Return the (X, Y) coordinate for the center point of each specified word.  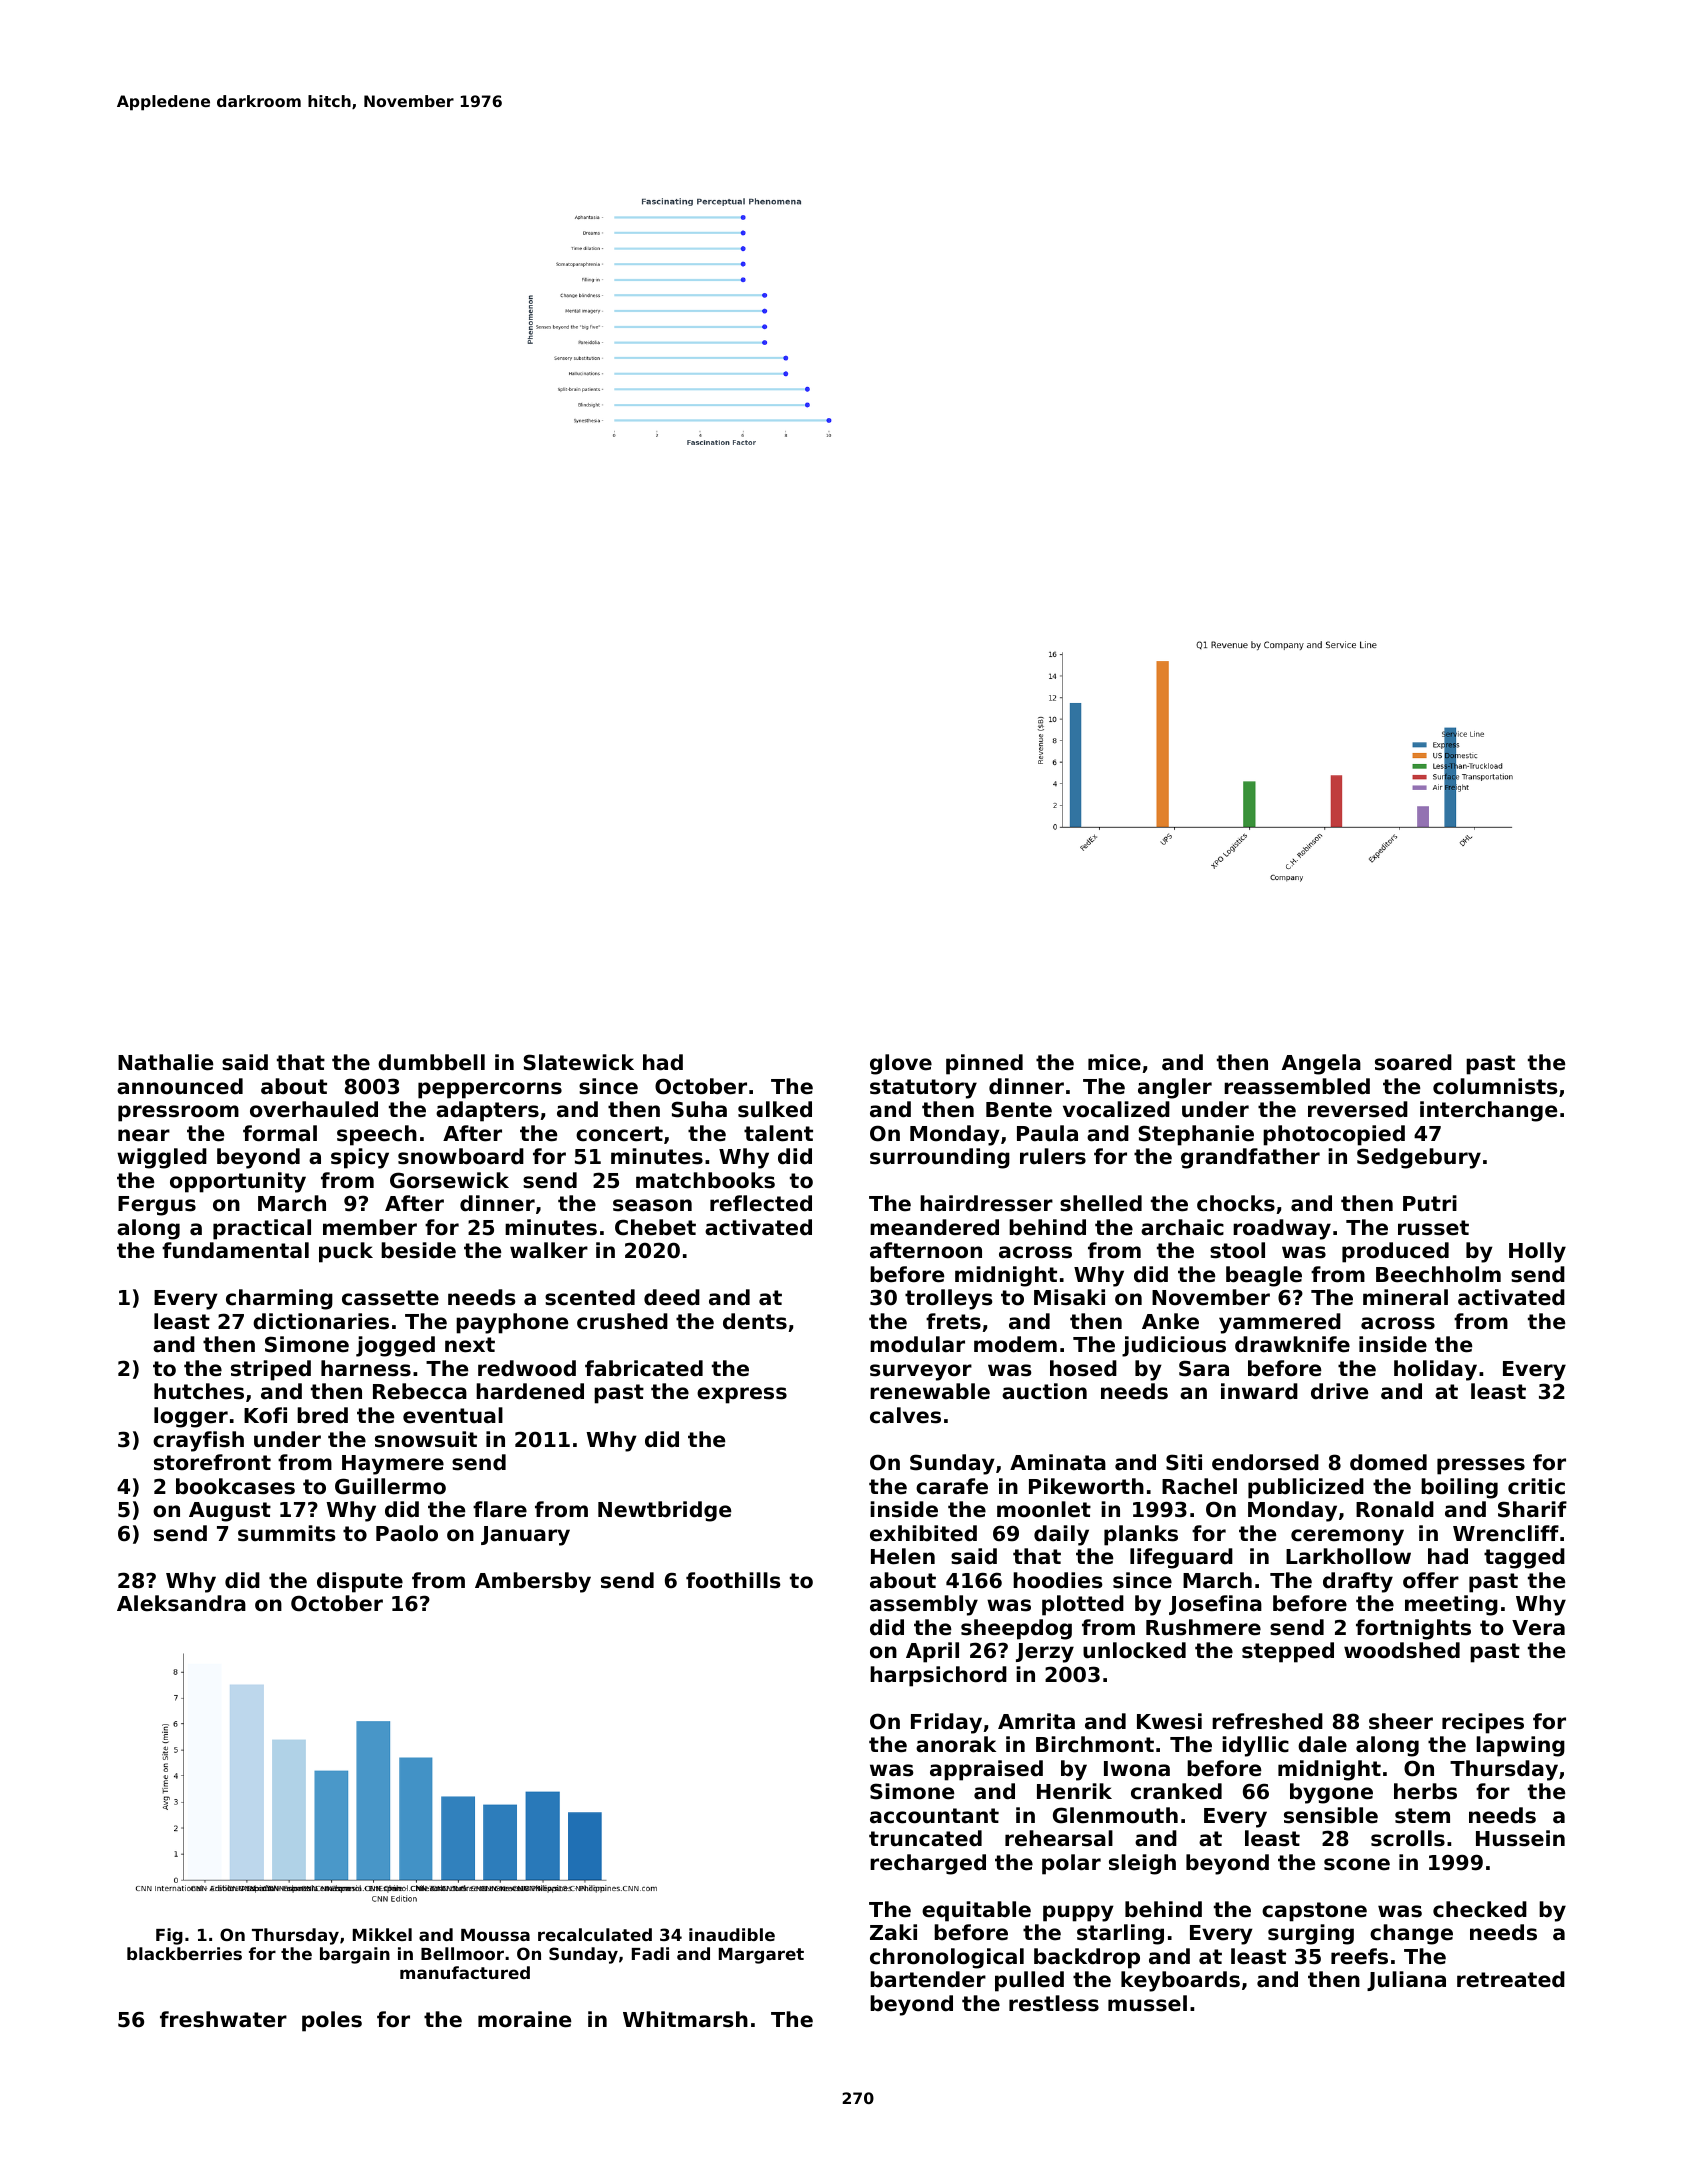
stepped (1288, 1652)
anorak (956, 1744)
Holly (1537, 1252)
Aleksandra (181, 1603)
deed (672, 1297)
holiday (1435, 1370)
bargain (355, 1955)
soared (1413, 1062)
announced (180, 1086)
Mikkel (382, 1934)
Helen (903, 1556)
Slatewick (578, 1062)
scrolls (1408, 1838)
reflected (761, 1203)
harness (366, 1368)
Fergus (157, 1206)
